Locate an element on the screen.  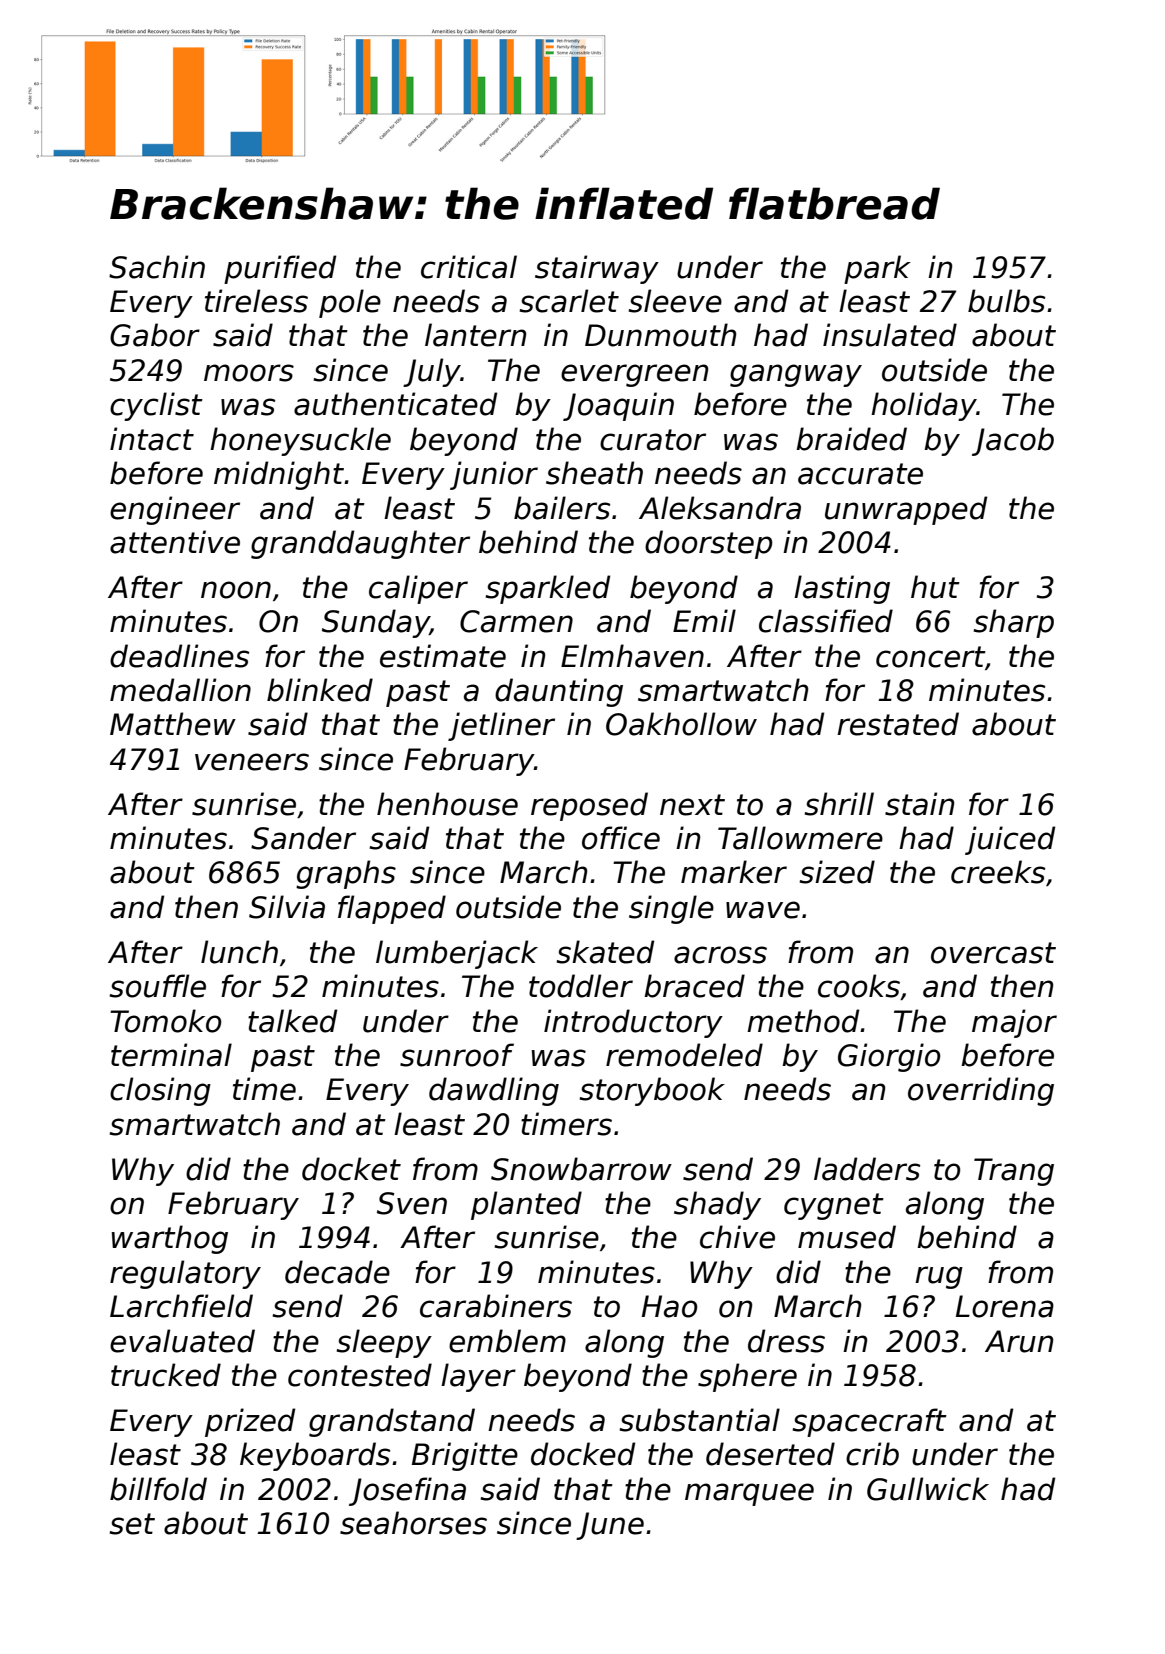
estimate is located at coordinates (443, 656).
